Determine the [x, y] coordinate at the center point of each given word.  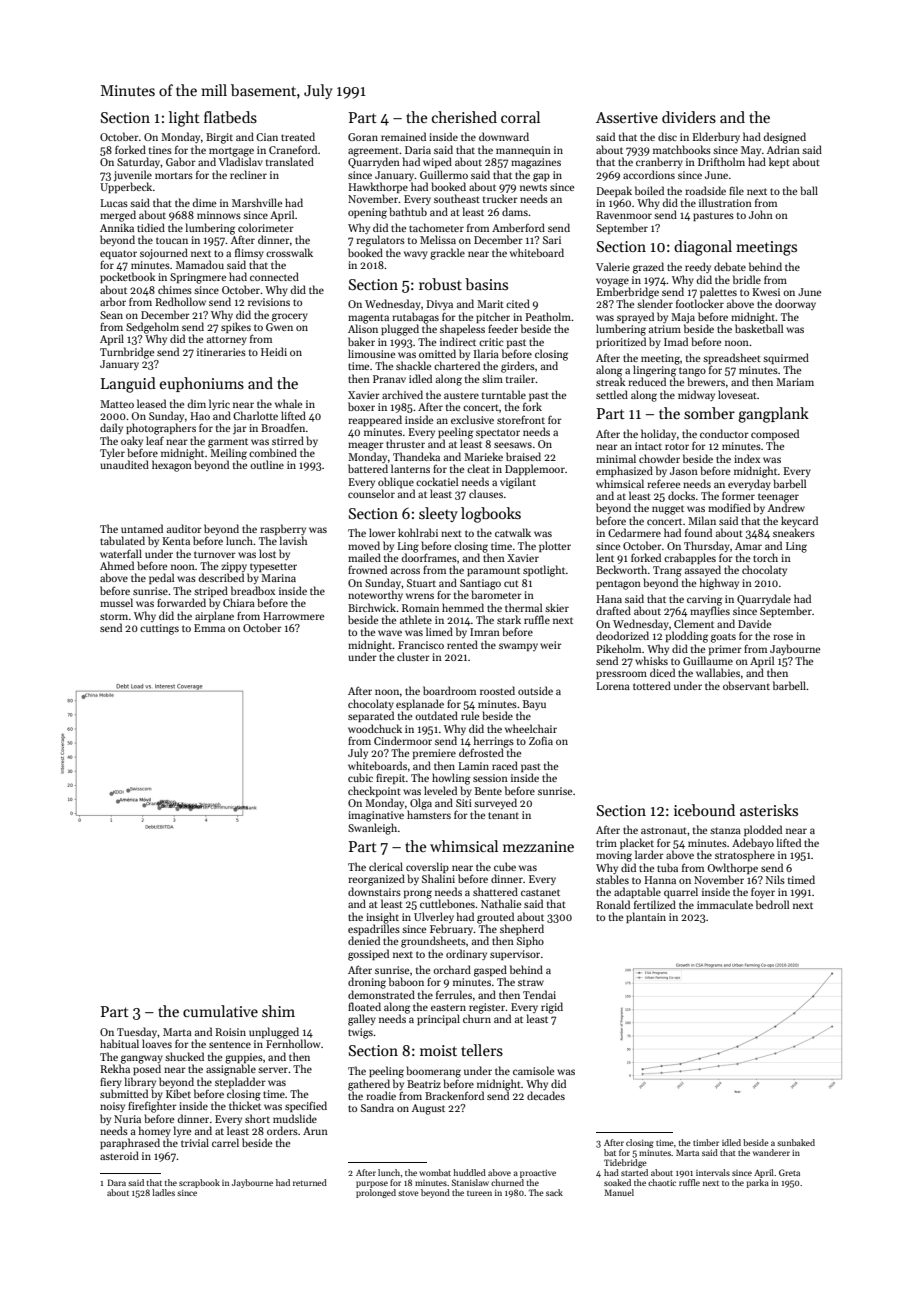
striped [211, 591]
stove [408, 1193]
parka [757, 1183]
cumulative [220, 1011]
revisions [269, 302]
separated [371, 716]
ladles [163, 1192]
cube [505, 866]
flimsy [249, 253]
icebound [704, 810]
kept [779, 162]
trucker [500, 198]
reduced [647, 381]
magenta [368, 319]
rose [783, 637]
